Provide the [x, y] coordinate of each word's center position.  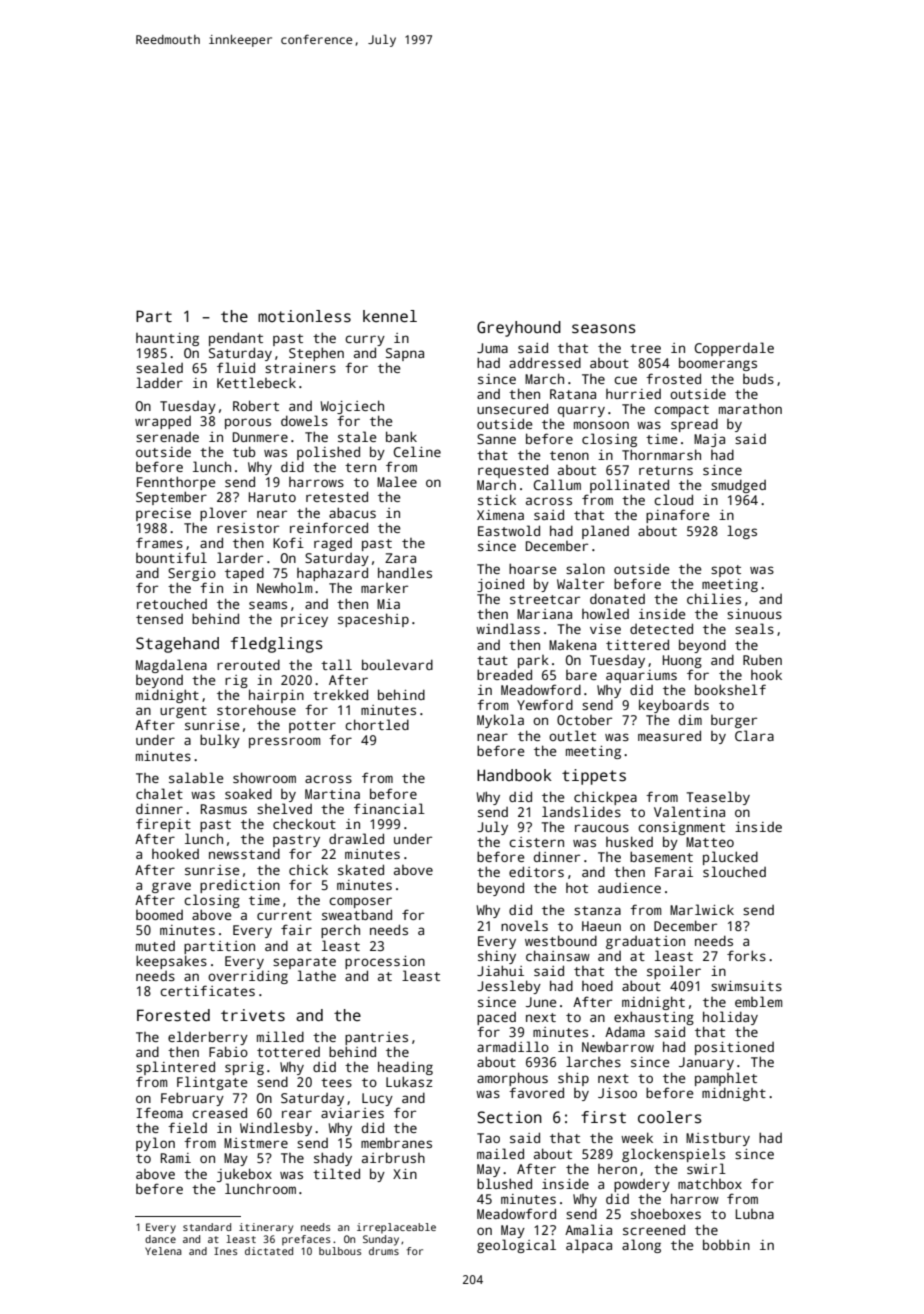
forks [746, 955]
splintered [175, 1068]
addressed [545, 362]
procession [385, 962]
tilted [336, 1173]
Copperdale [734, 349]
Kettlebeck [256, 382]
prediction [240, 886]
